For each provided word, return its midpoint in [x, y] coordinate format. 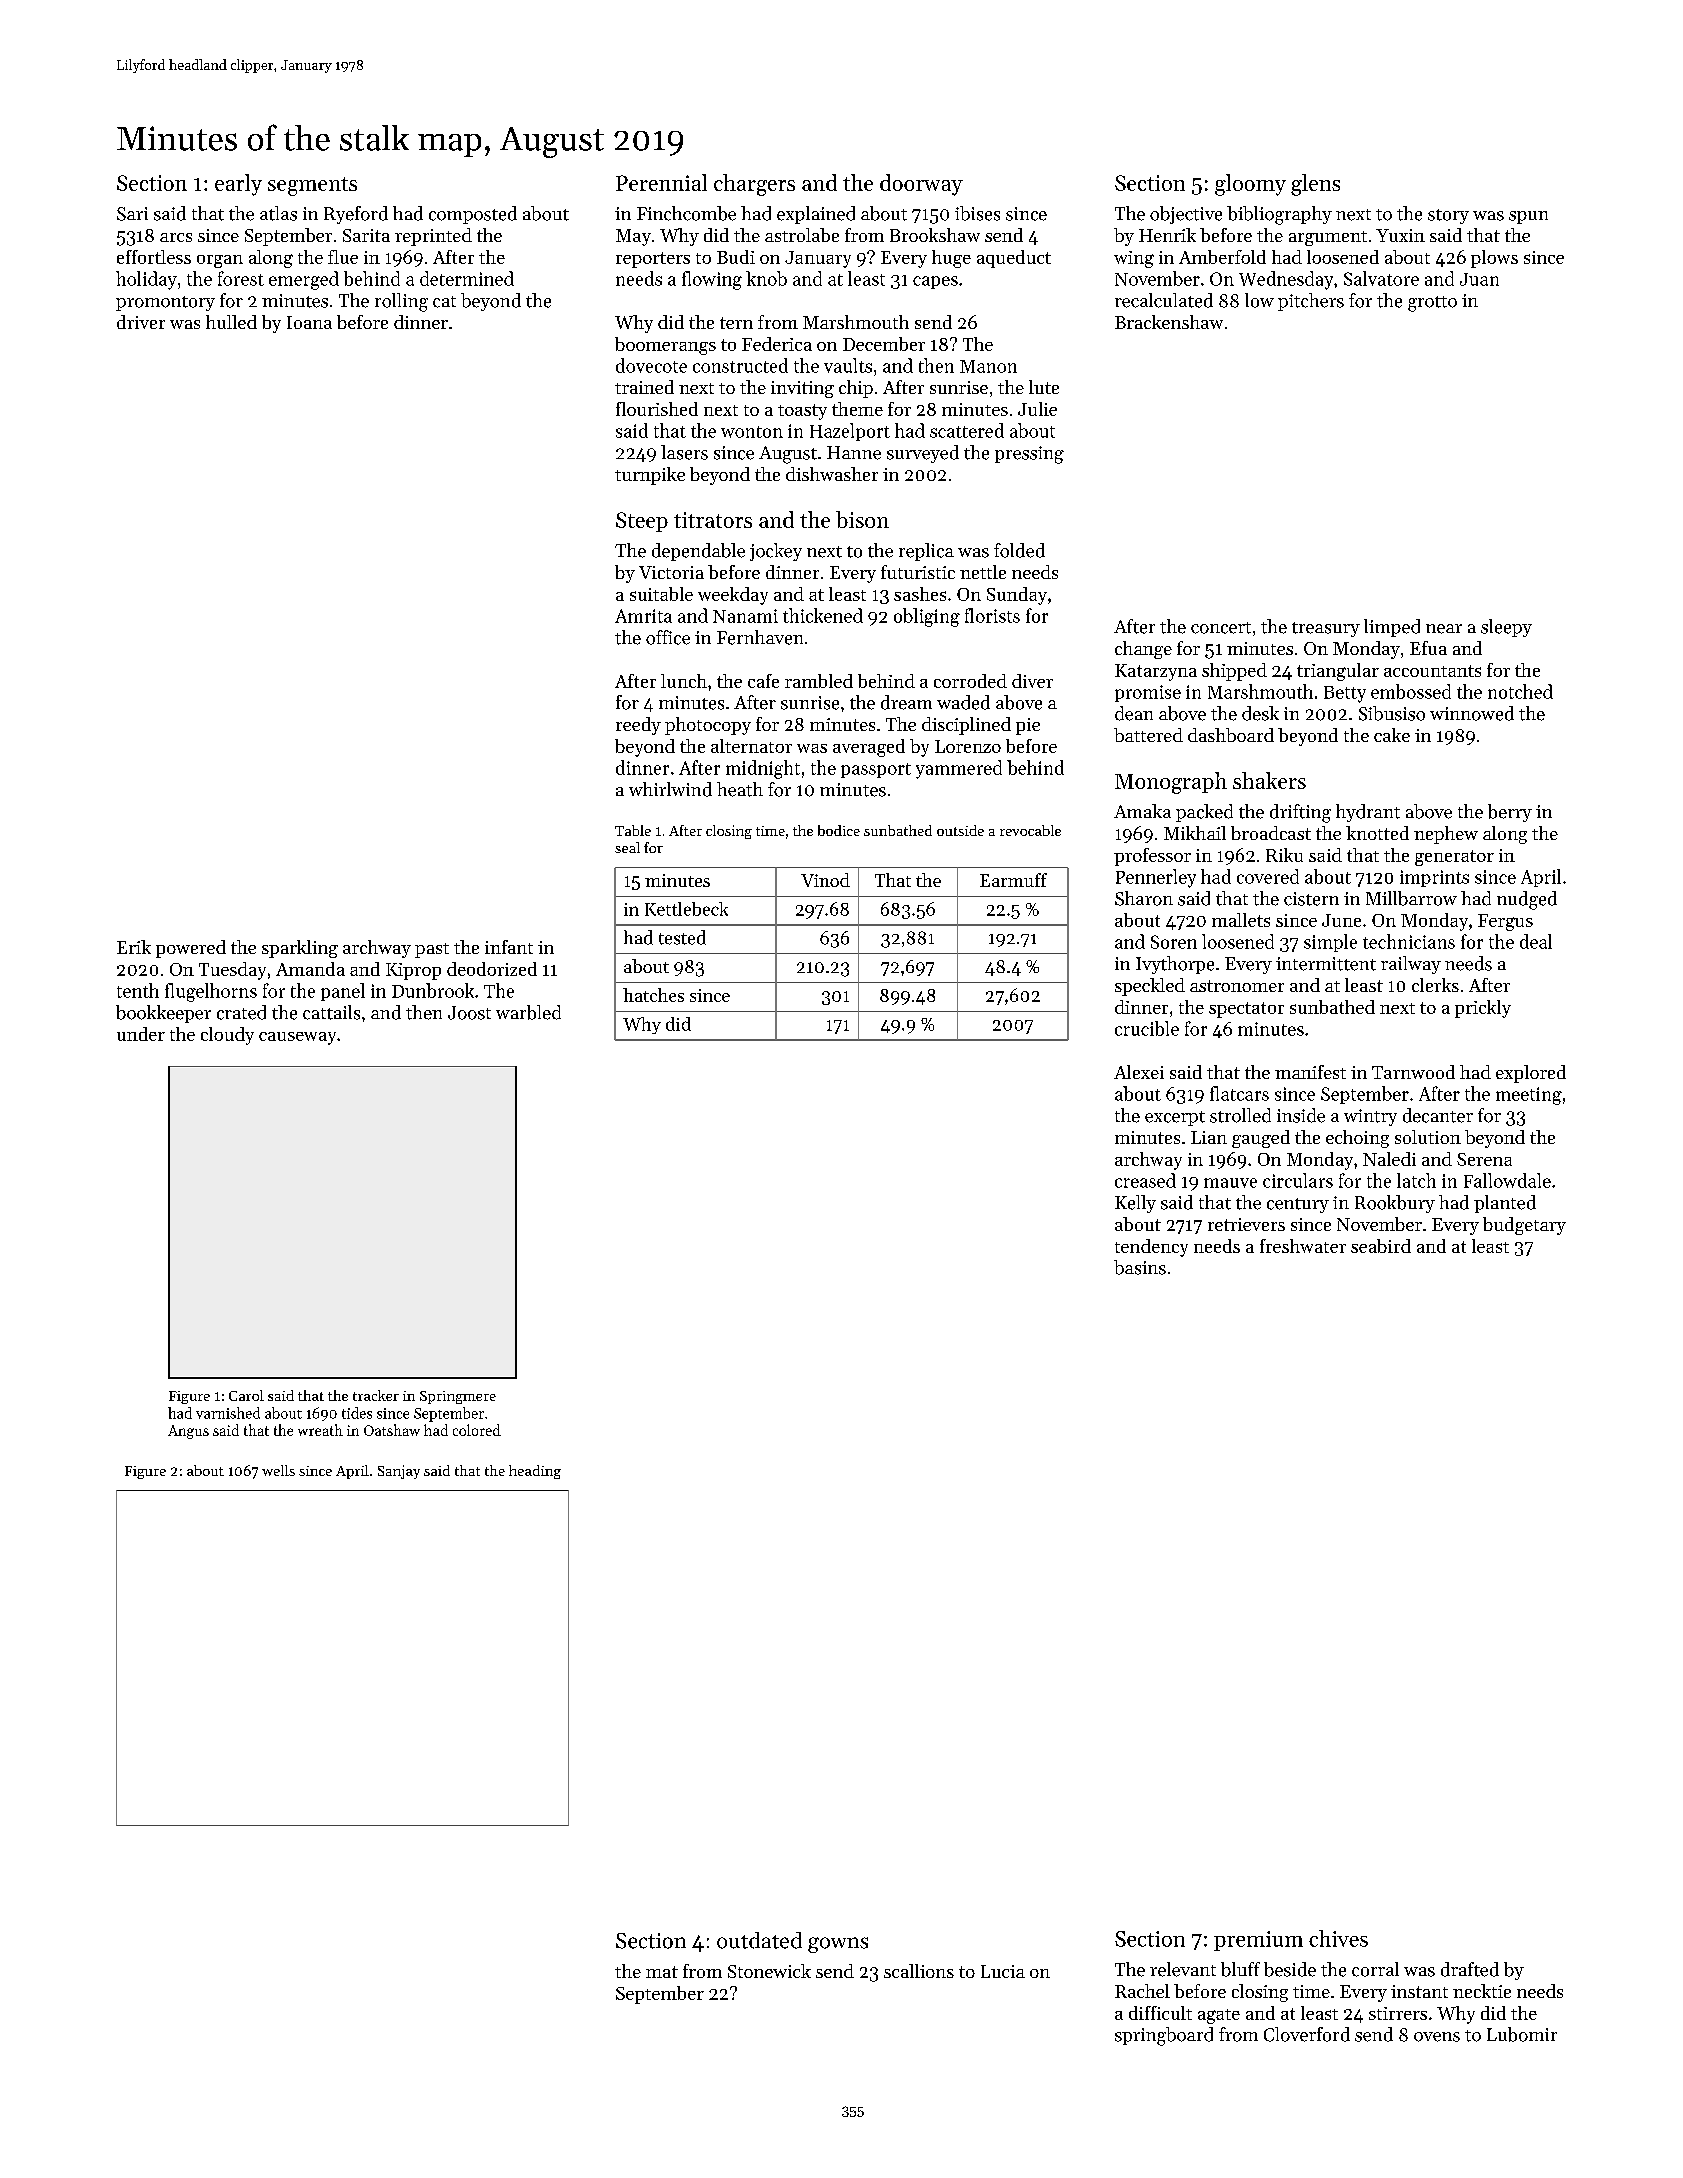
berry [1510, 813]
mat [662, 1972]
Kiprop [413, 971]
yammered [959, 769]
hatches [653, 995]
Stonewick [769, 1971]
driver [141, 322]
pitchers [1311, 302]
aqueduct [1014, 259]
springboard [1164, 2036]
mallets [1241, 920]
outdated [759, 1940]
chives [1338, 1938]
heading [535, 1472]
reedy [638, 726]
